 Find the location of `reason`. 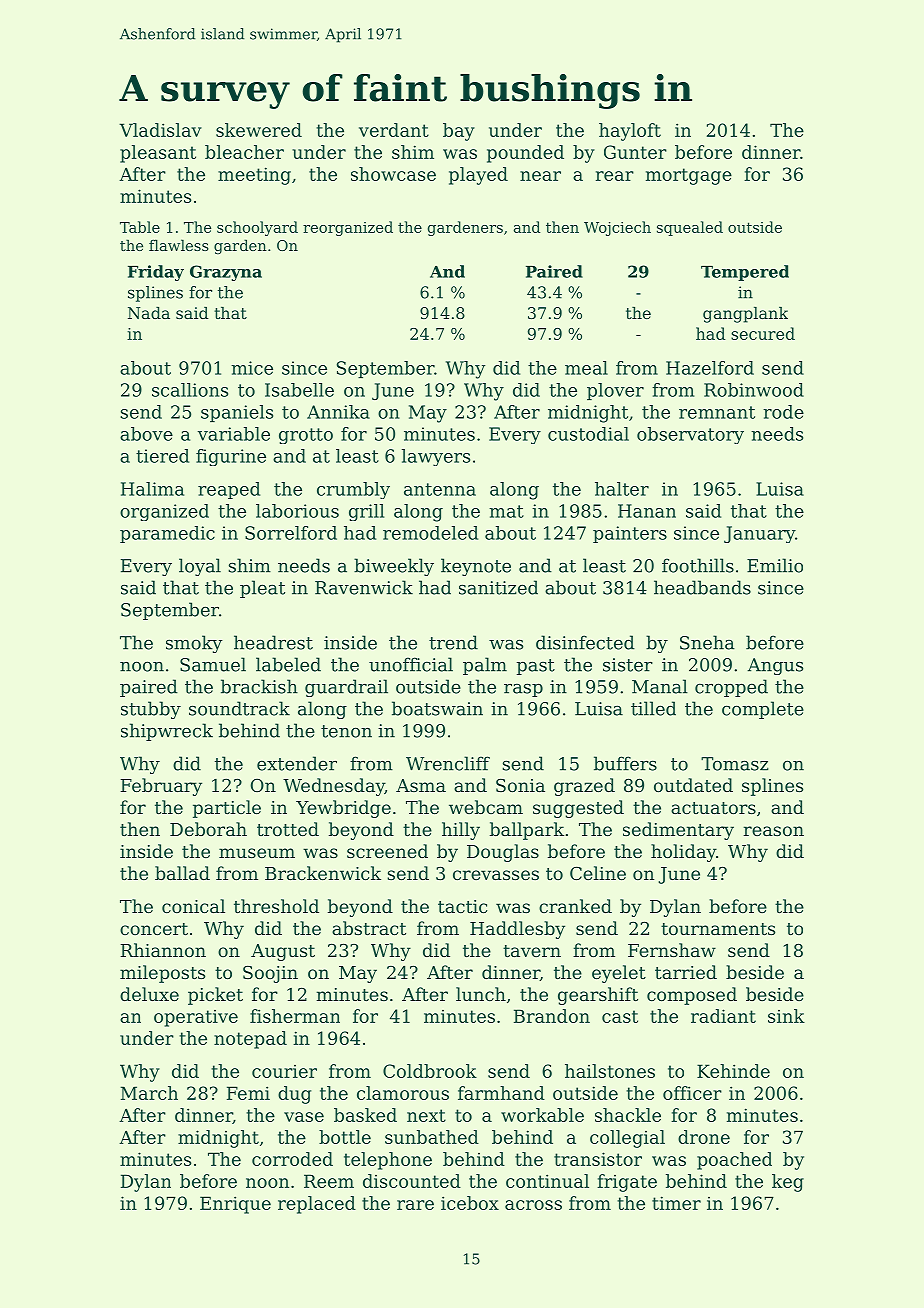

reason is located at coordinates (774, 831).
